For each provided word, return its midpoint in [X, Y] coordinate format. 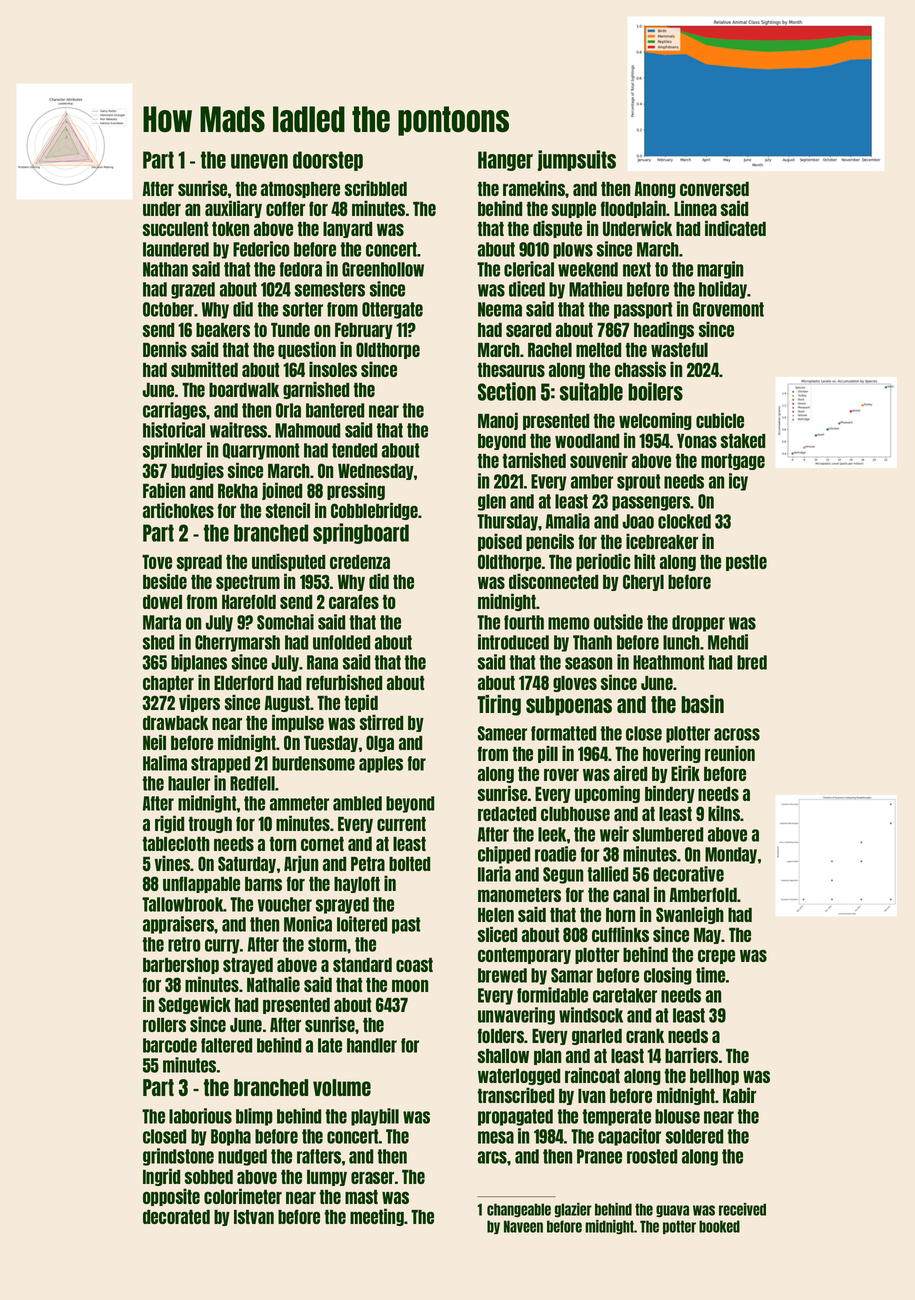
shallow [503, 1056]
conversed [714, 189]
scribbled [376, 188]
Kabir [739, 1095]
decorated [176, 1217]
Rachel [550, 350]
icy [738, 482]
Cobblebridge [374, 511]
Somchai [285, 622]
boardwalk [244, 390]
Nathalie [273, 984]
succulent [176, 229]
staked [743, 441]
